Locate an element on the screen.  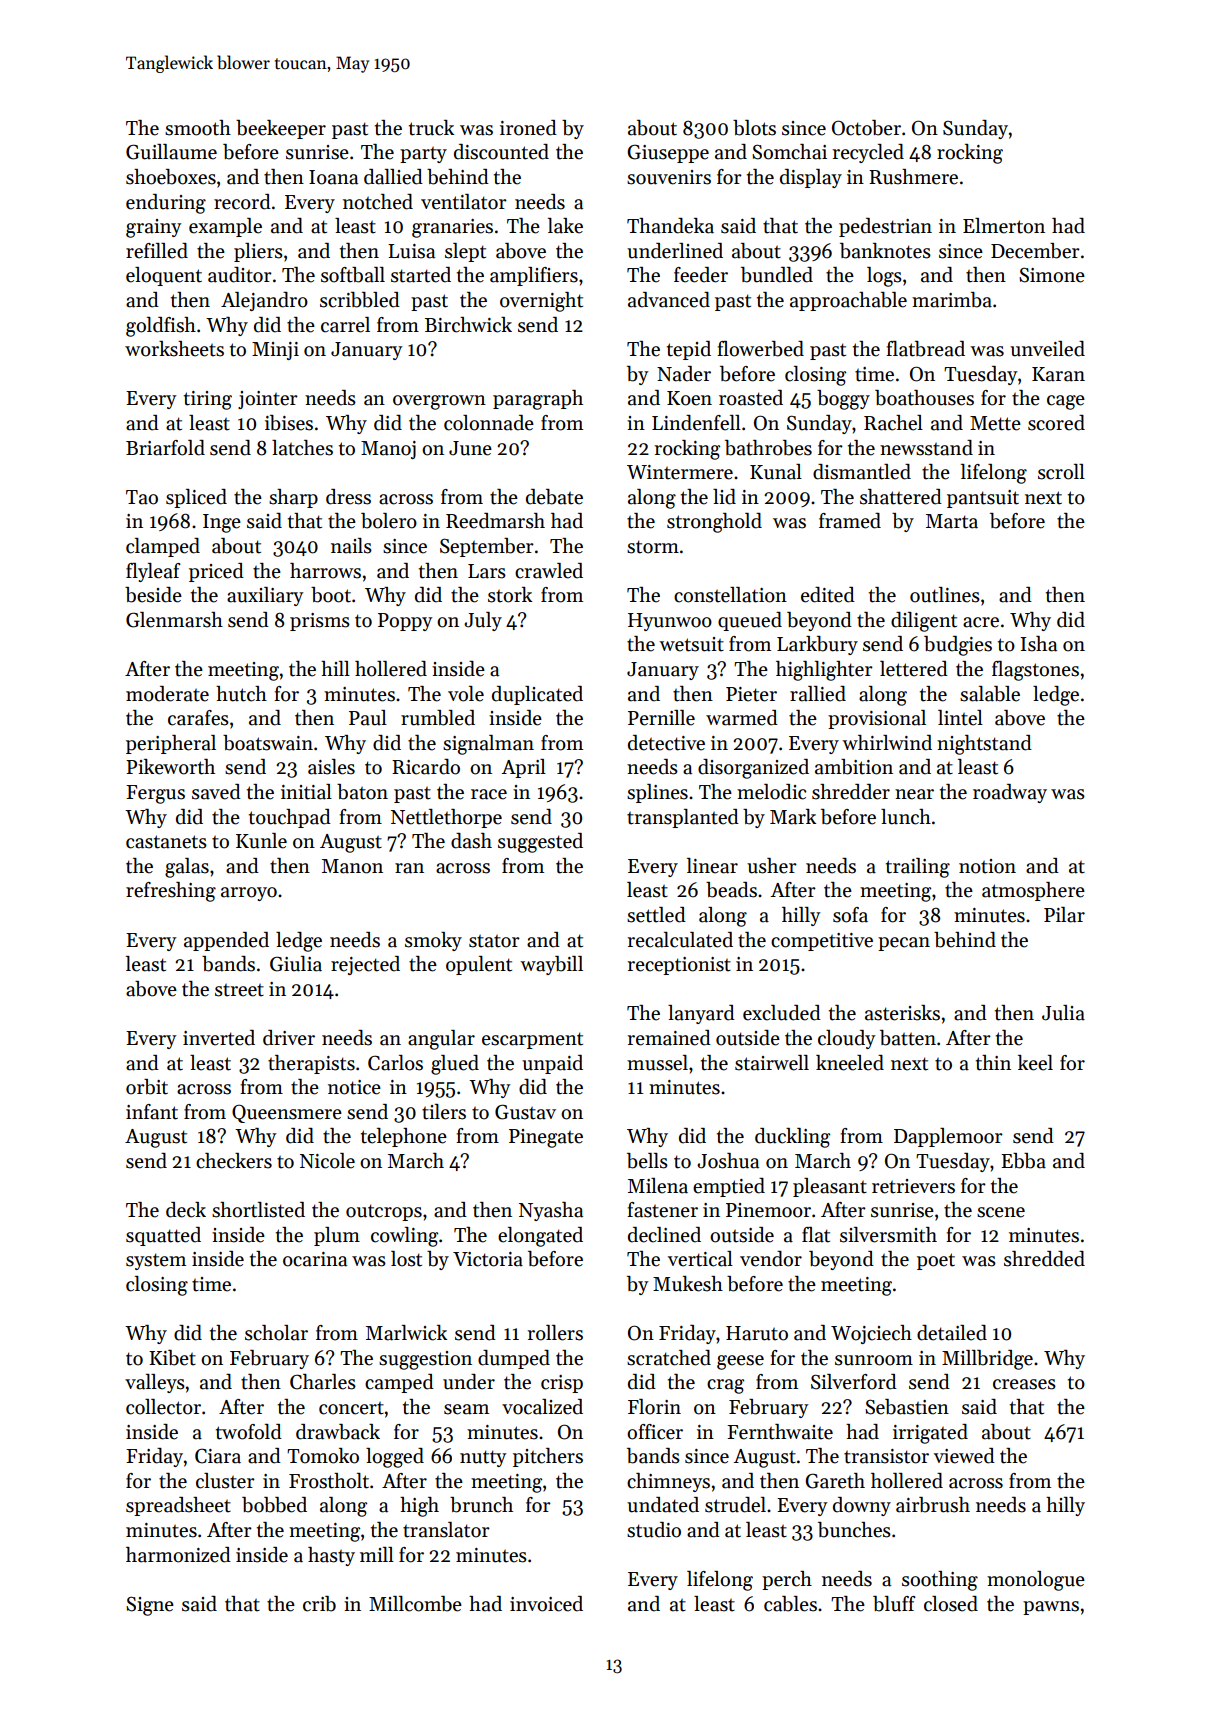
batten is located at coordinates (908, 1038).
